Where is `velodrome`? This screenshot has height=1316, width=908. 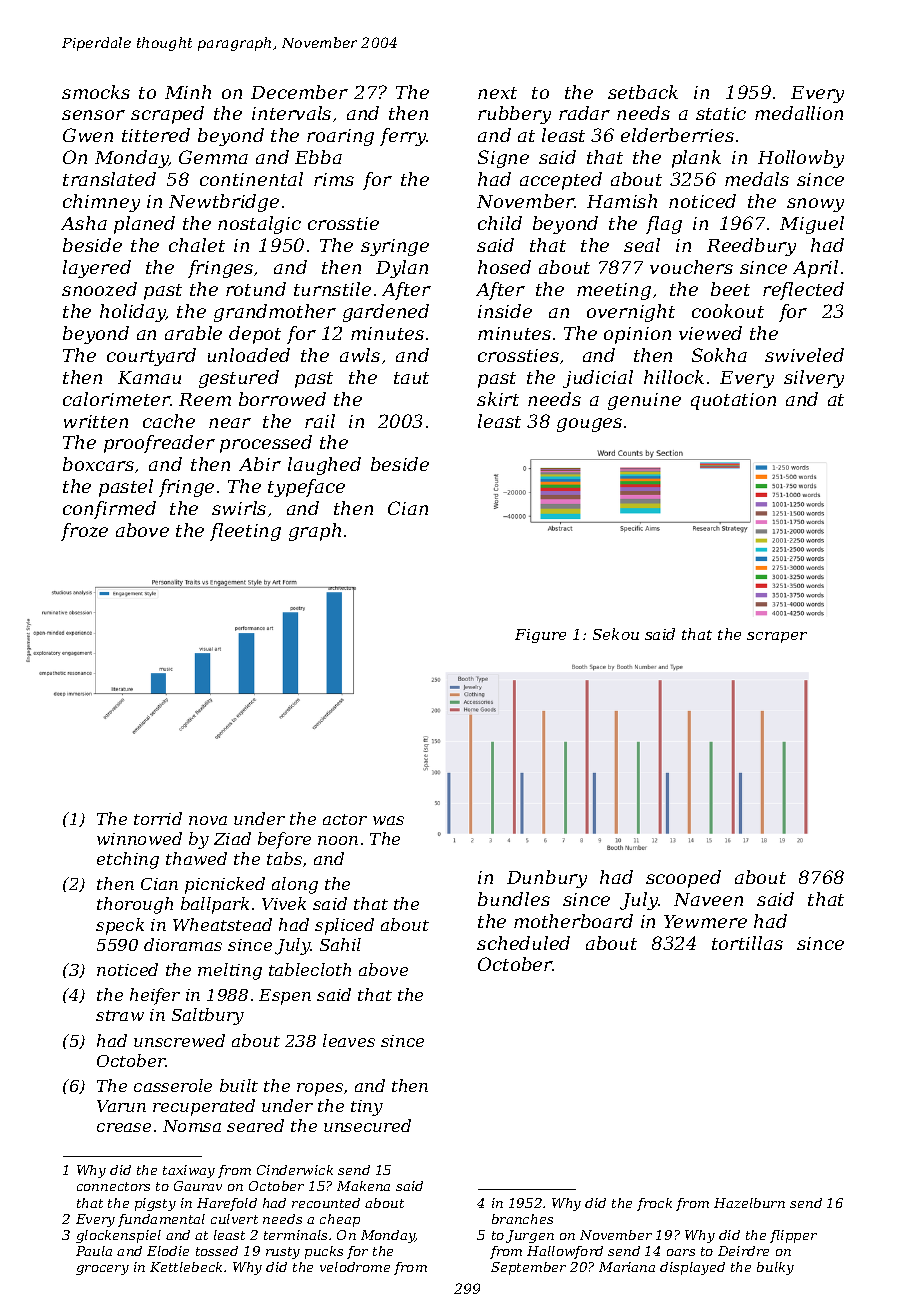
velodrome is located at coordinates (355, 1267).
